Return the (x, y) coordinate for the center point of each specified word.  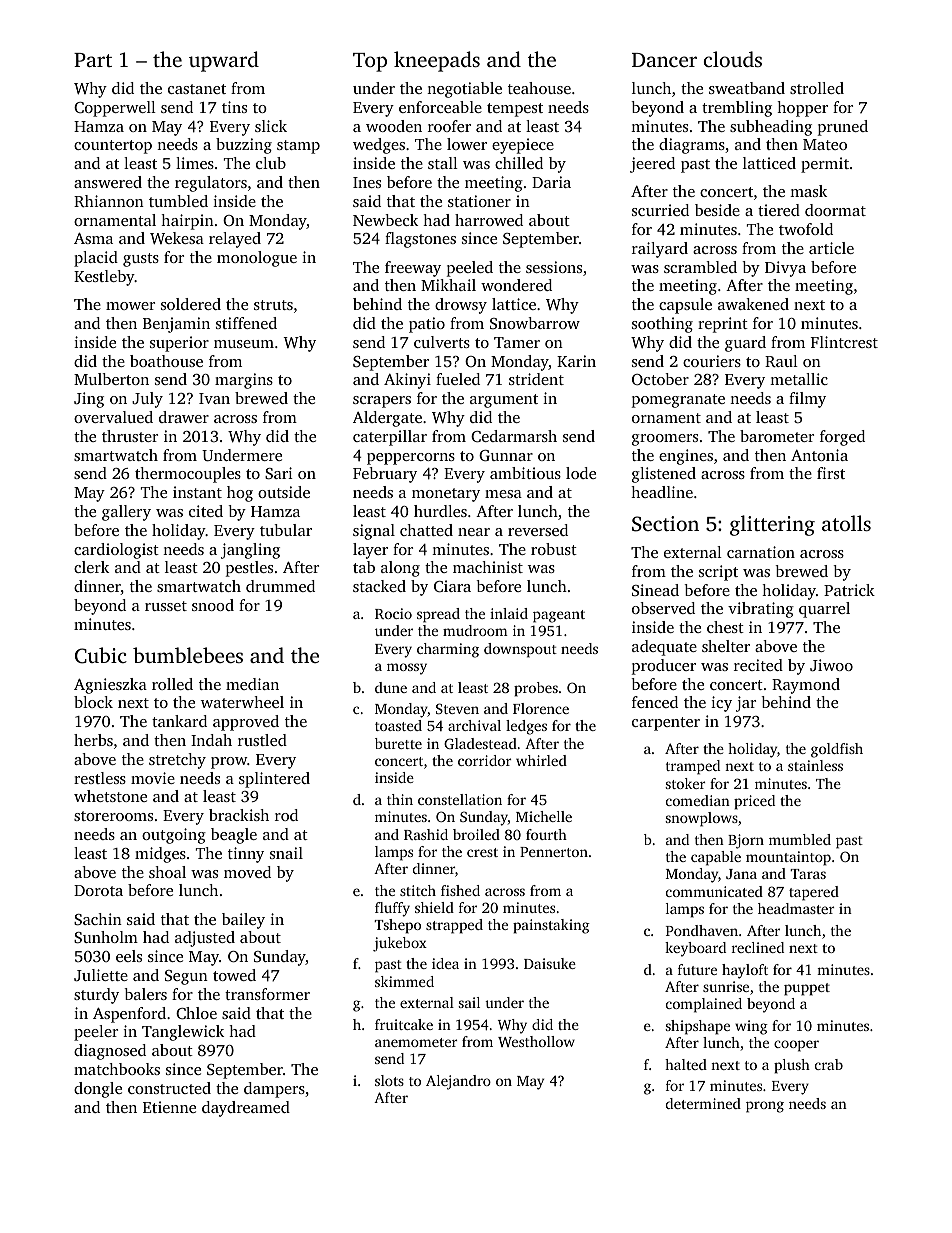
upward (224, 61)
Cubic (101, 655)
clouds (733, 59)
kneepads (437, 61)
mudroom (475, 630)
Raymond (806, 686)
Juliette (101, 975)
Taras (808, 874)
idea (445, 963)
